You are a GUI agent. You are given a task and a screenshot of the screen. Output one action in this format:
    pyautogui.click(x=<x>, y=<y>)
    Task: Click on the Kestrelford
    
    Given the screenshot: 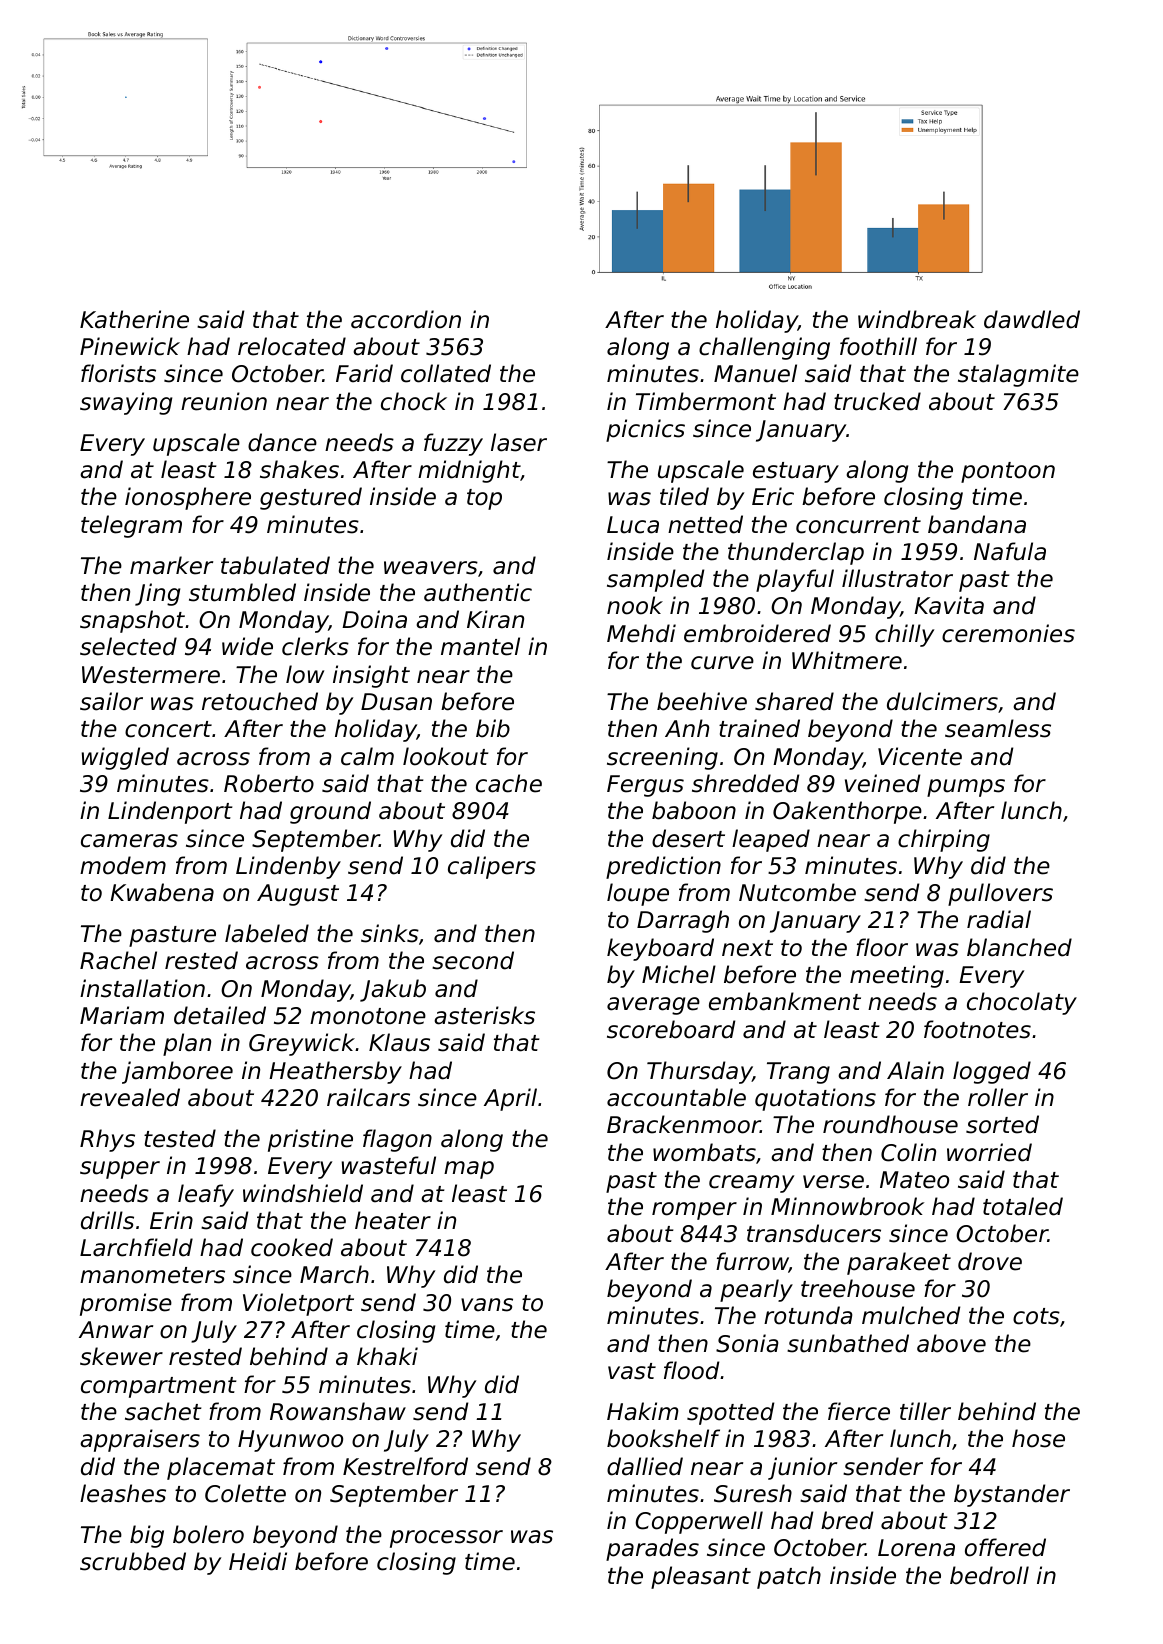 What is the action you would take?
    pyautogui.click(x=405, y=1466)
